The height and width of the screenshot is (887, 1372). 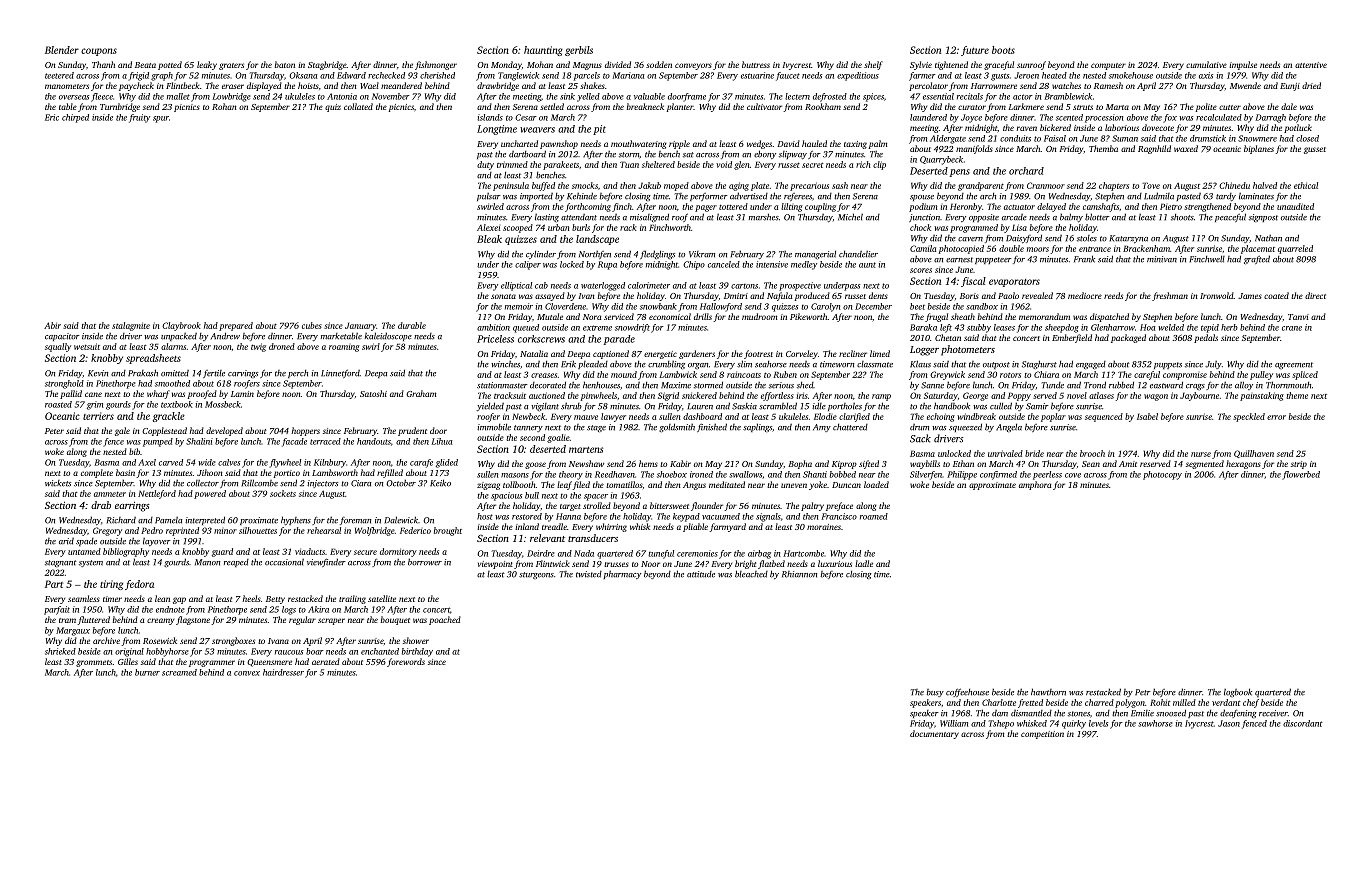 I want to click on future, so click(x=975, y=51).
